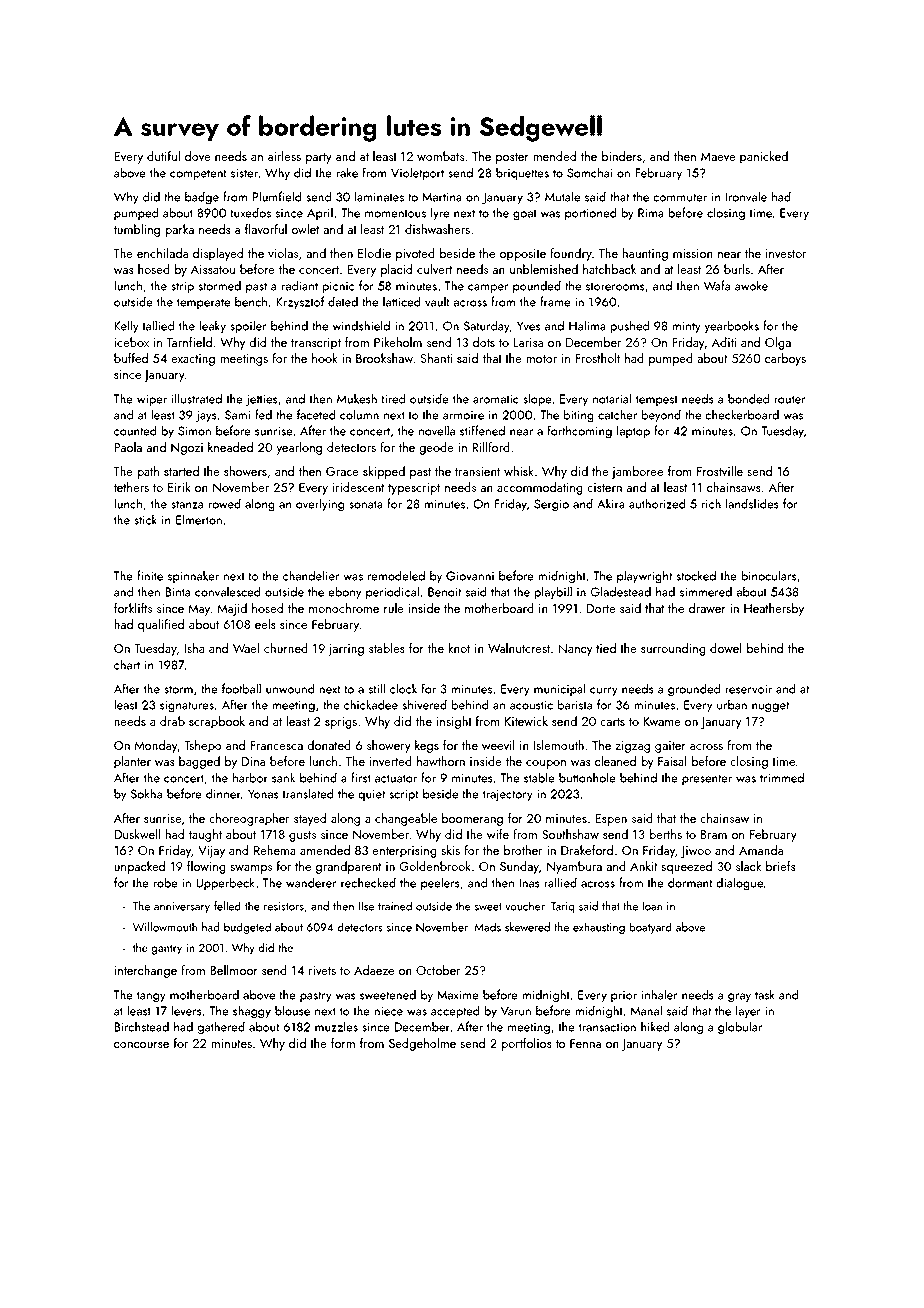 This image has width=924, height=1308. What do you see at coordinates (657, 400) in the image?
I see `tempest` at bounding box center [657, 400].
